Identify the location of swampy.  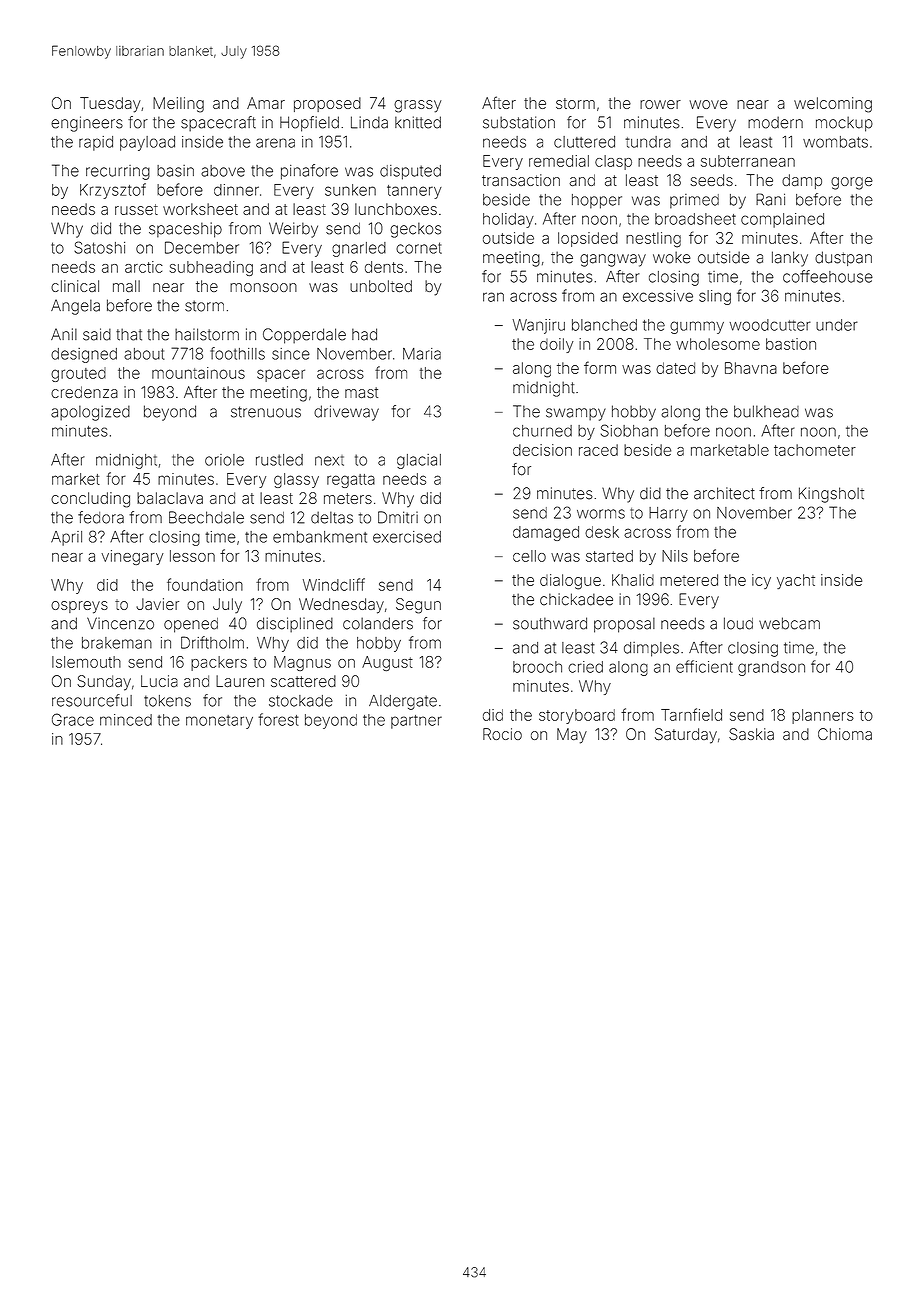
(576, 414).
